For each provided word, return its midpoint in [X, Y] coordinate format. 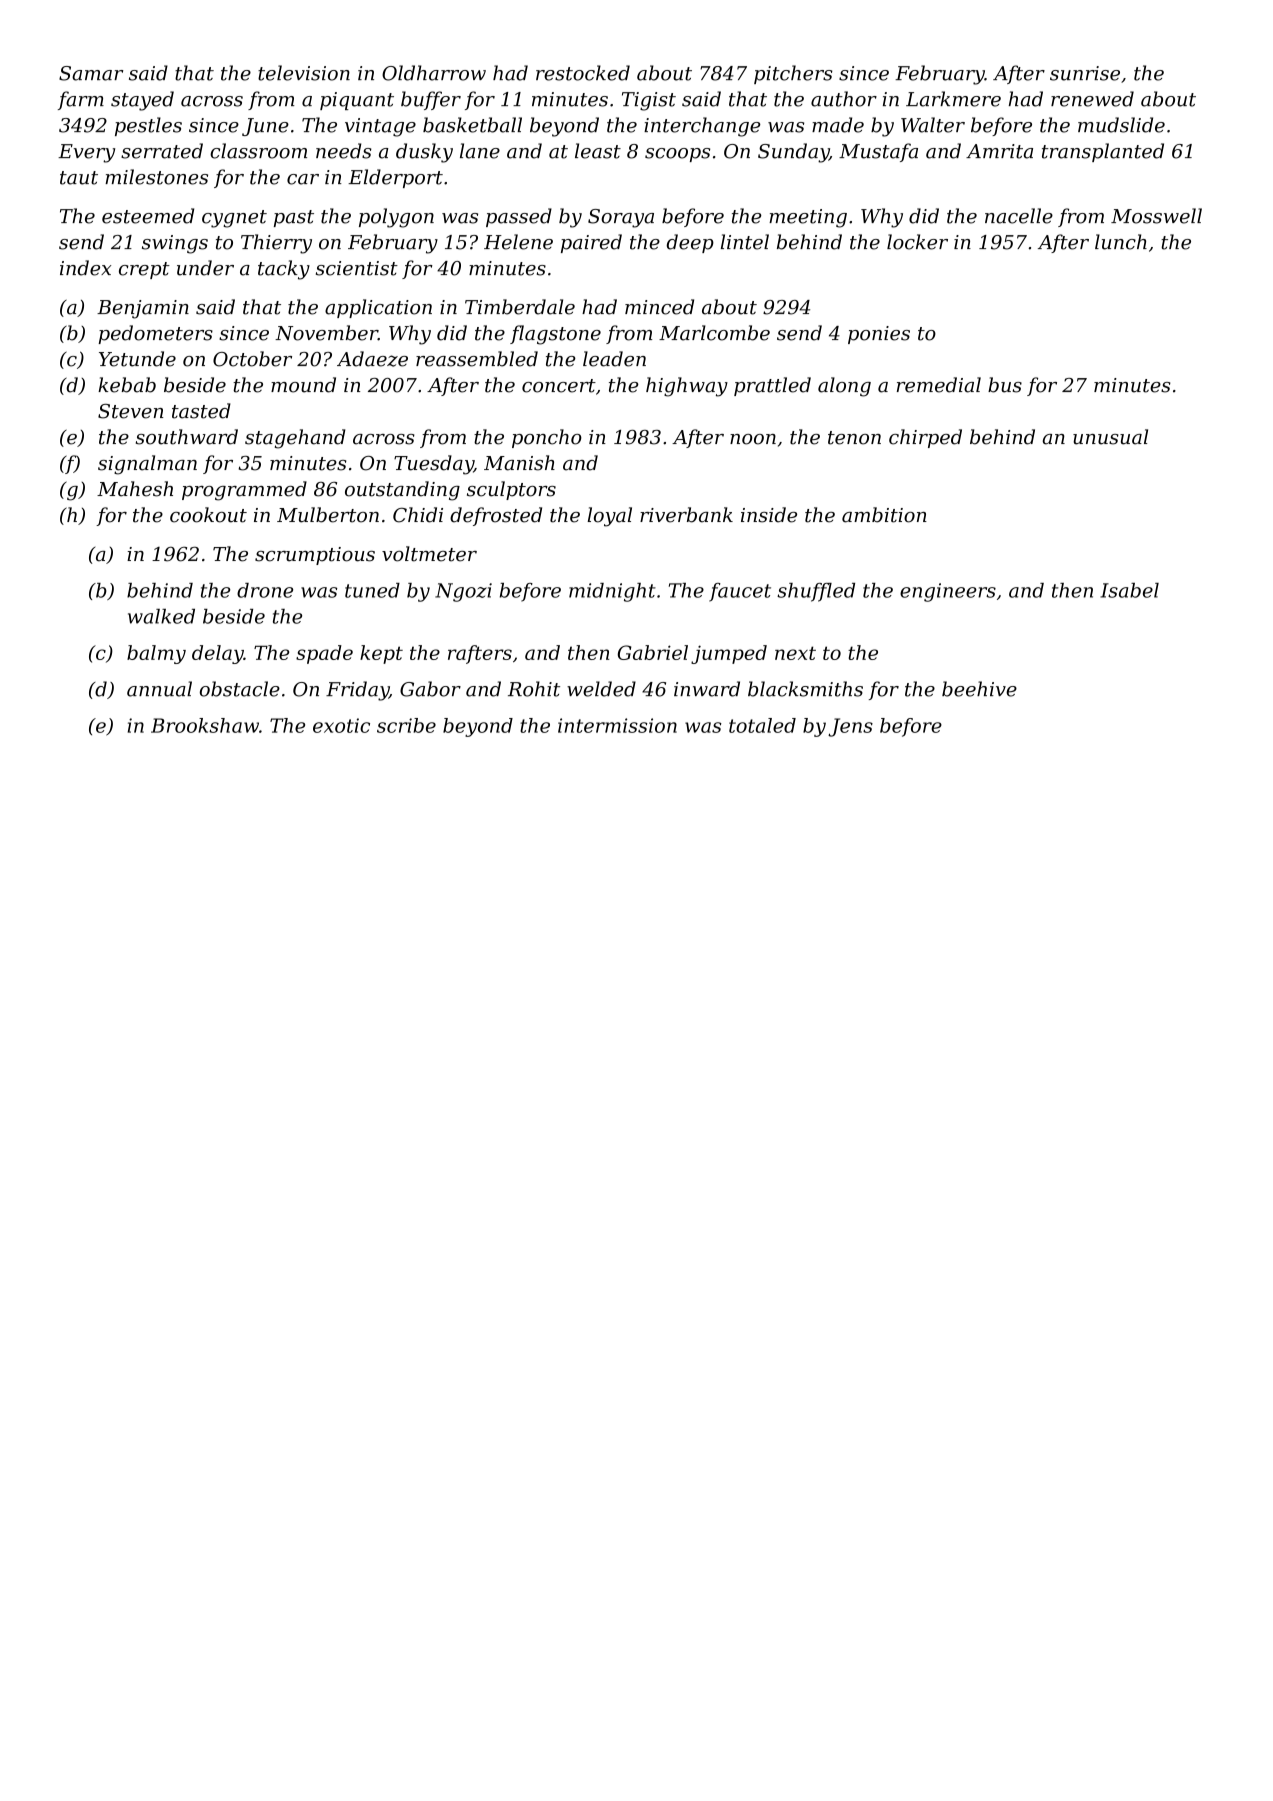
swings [175, 244]
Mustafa [878, 152]
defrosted [496, 516]
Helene [518, 242]
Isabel [1129, 590]
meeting [808, 218]
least [598, 151]
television [304, 73]
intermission [617, 725]
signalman [147, 465]
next [795, 653]
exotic [341, 725]
